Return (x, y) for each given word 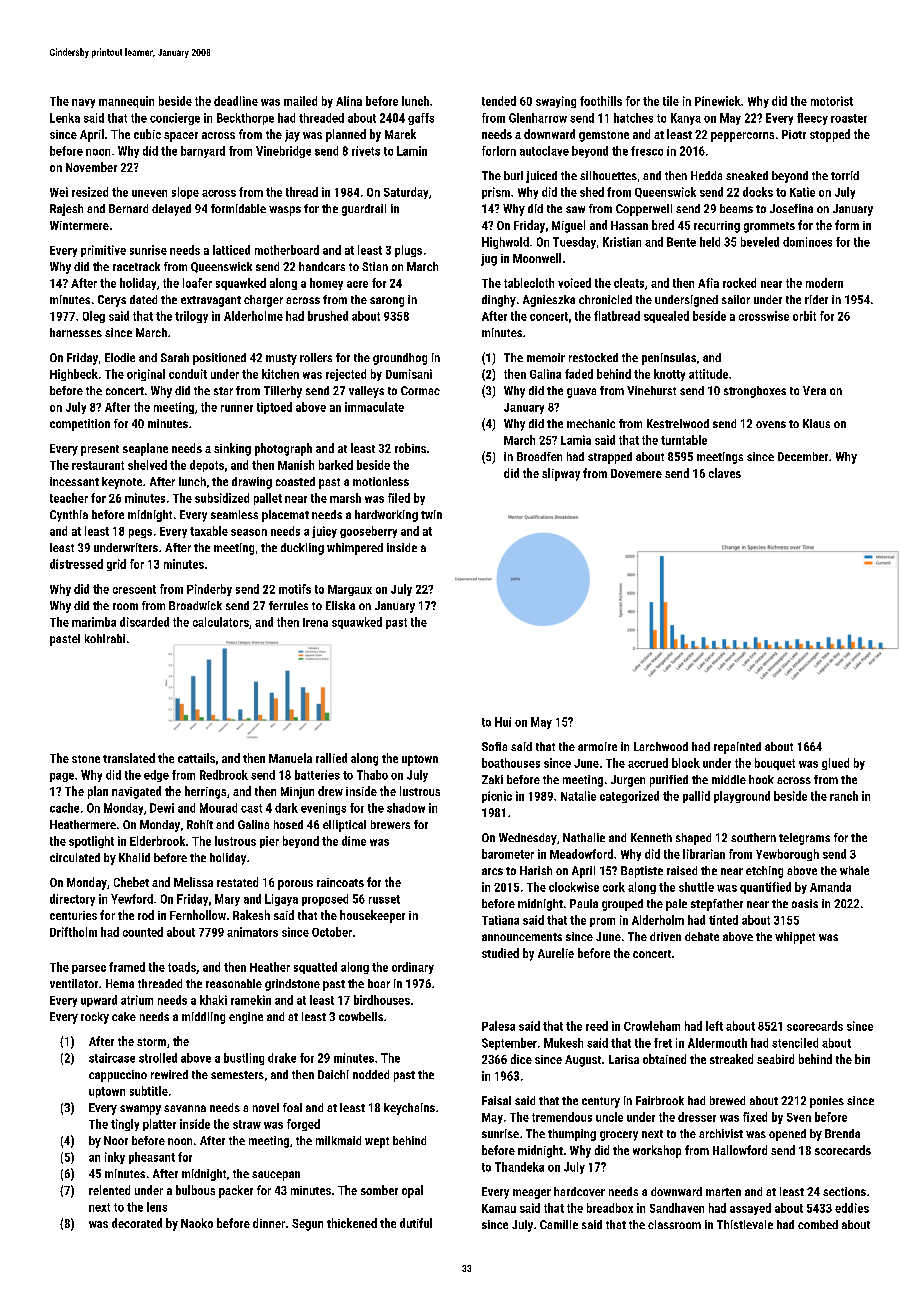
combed (818, 1224)
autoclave (544, 151)
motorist (832, 101)
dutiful (416, 1223)
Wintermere (79, 225)
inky (115, 1158)
